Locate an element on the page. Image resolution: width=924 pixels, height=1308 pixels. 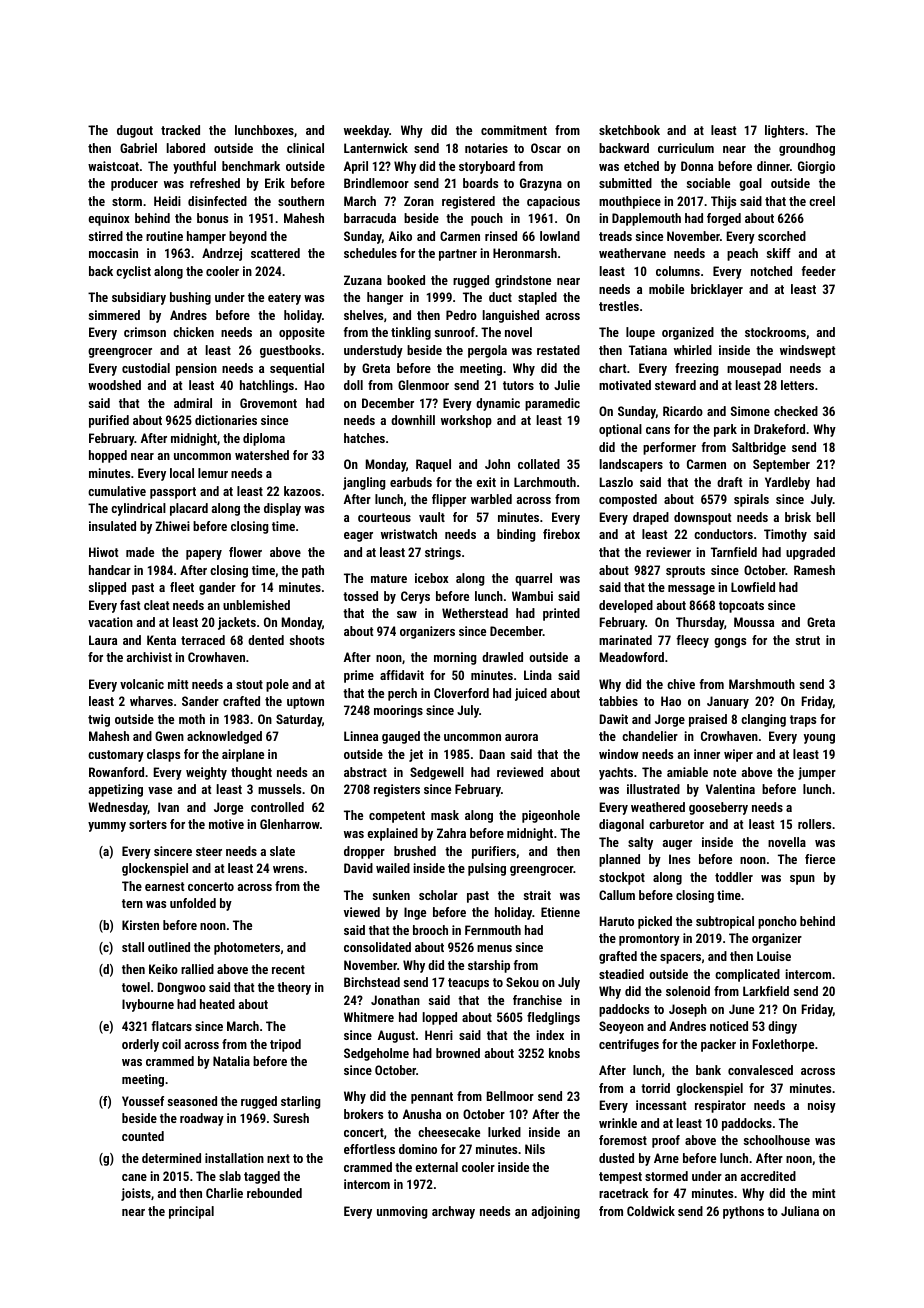
Juliana is located at coordinates (800, 1211).
